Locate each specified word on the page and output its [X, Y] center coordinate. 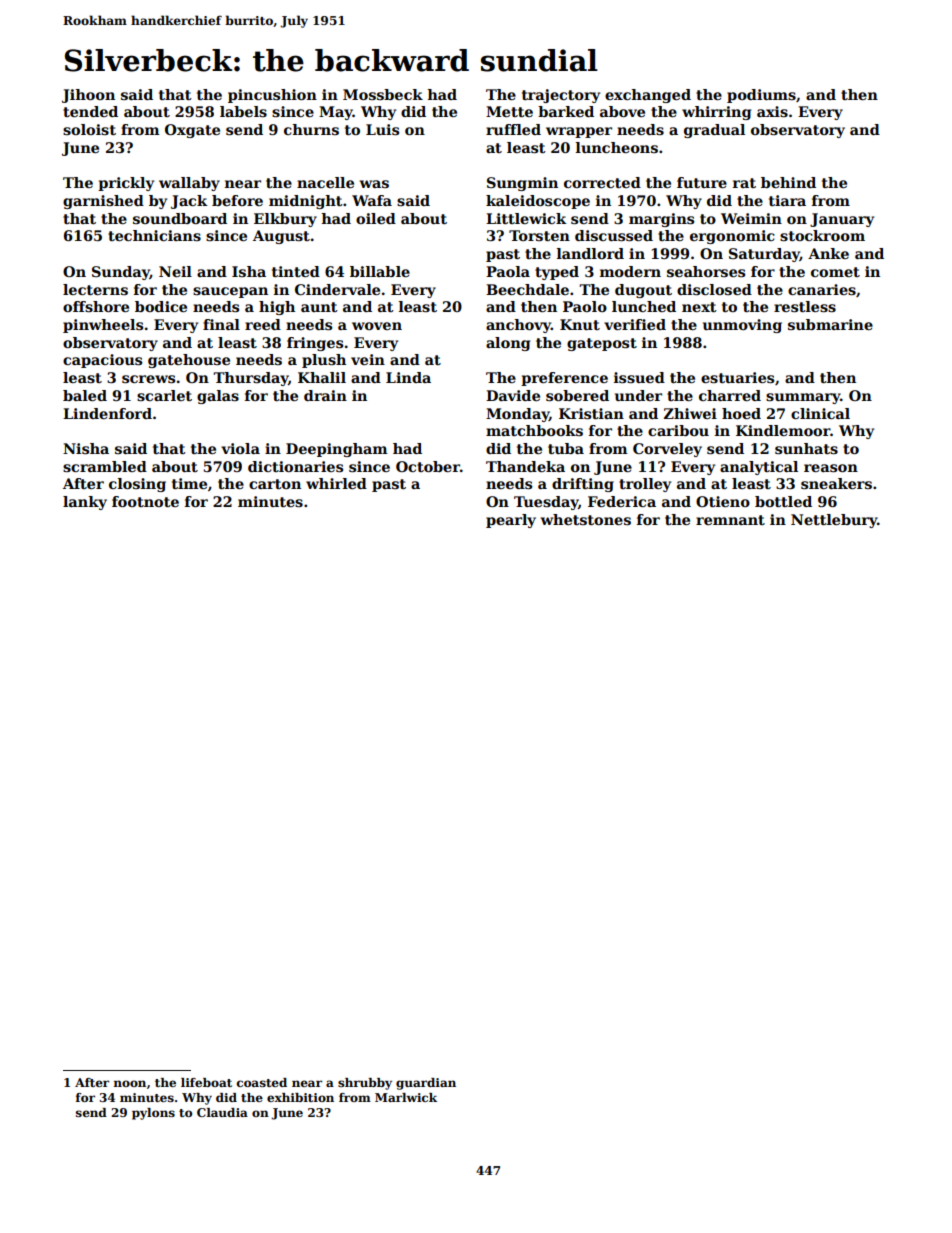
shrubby [365, 1084]
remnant [730, 520]
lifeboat [206, 1082]
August [281, 237]
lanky [85, 503]
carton [275, 484]
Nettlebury [834, 521]
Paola [508, 271]
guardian [426, 1084]
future [702, 182]
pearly [511, 521]
